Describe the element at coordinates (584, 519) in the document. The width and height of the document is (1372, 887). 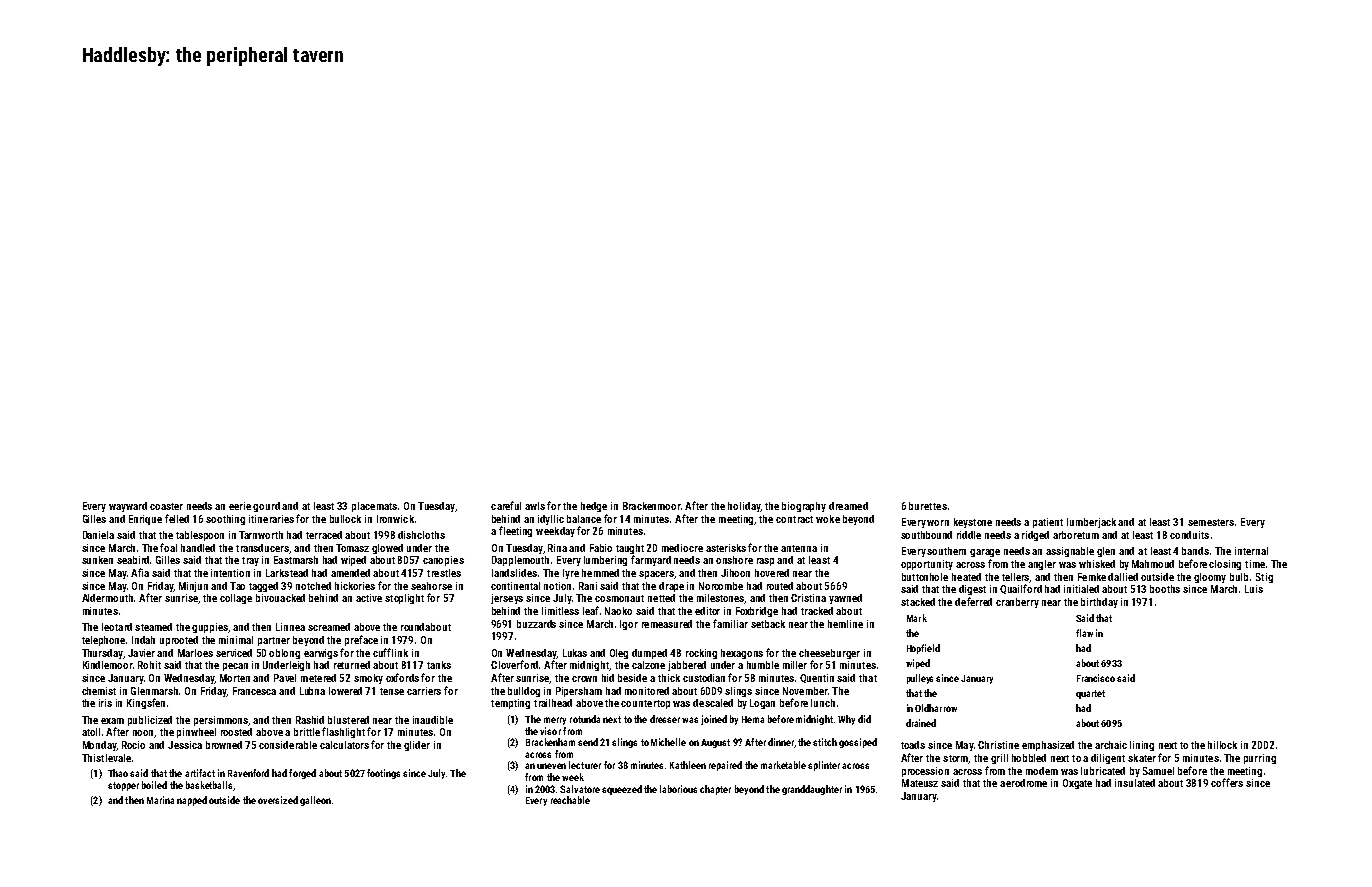
I see `balance` at that location.
